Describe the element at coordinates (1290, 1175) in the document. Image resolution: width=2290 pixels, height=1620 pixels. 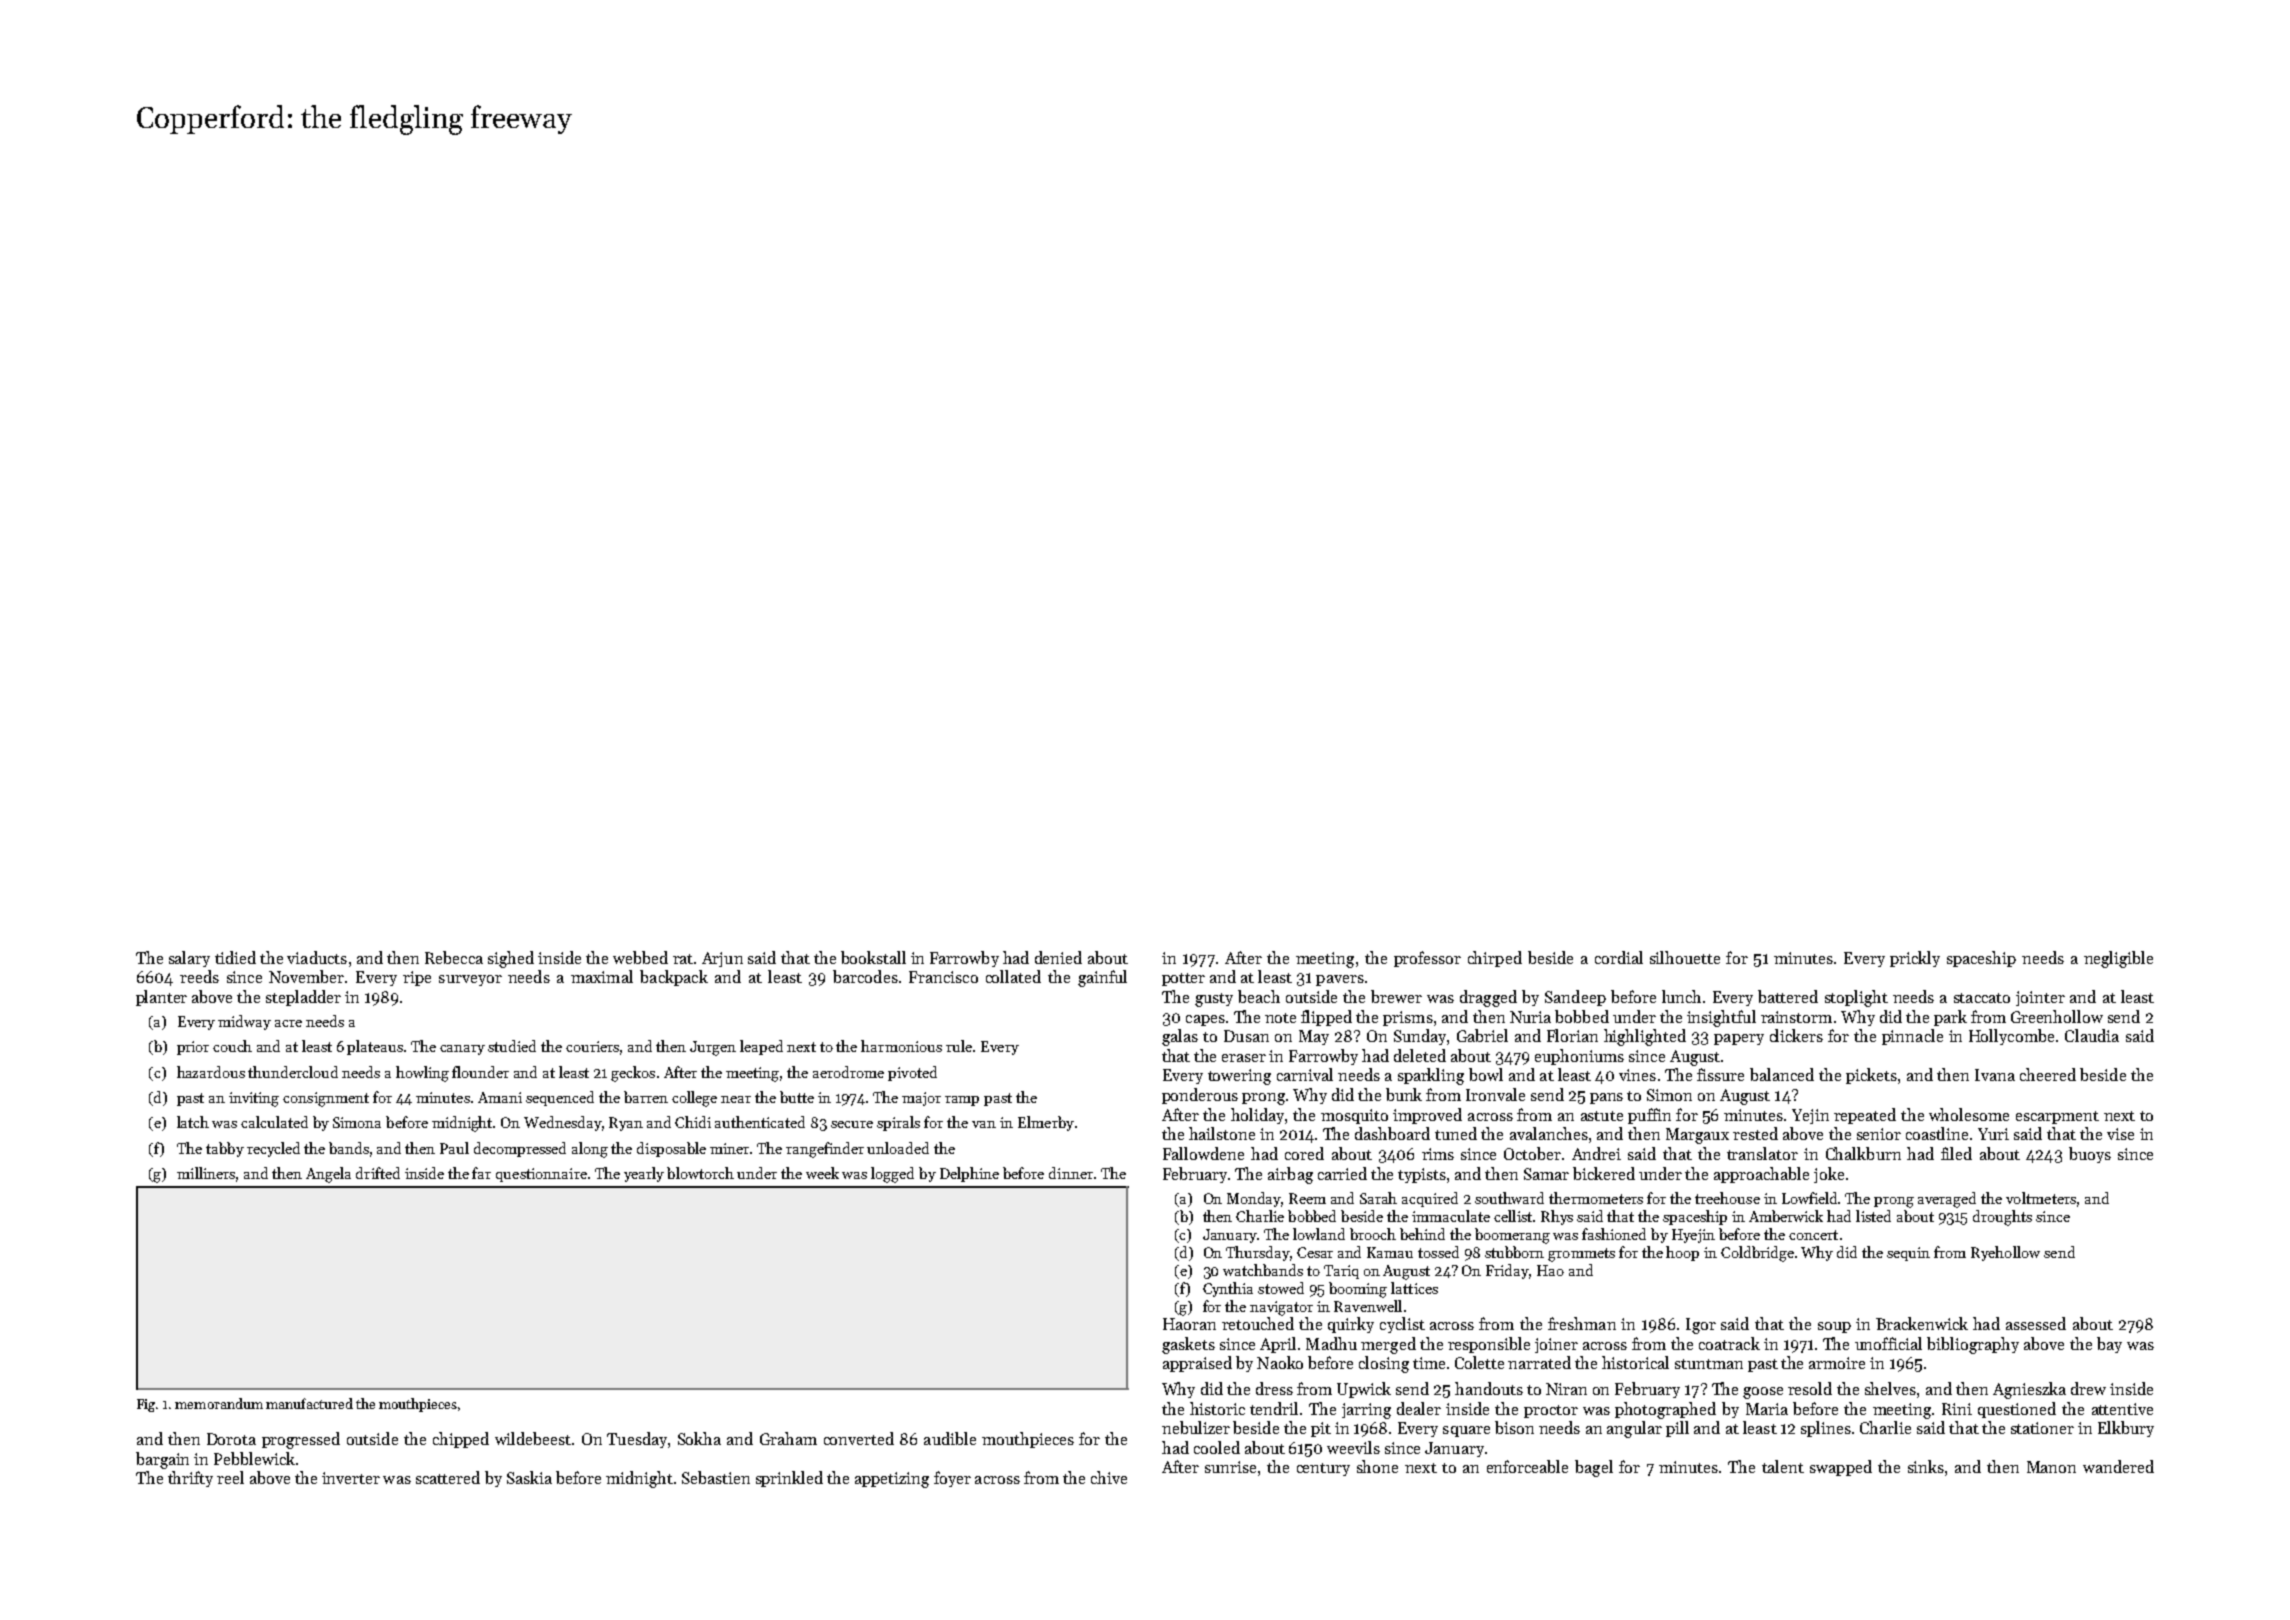
I see `airbag` at that location.
